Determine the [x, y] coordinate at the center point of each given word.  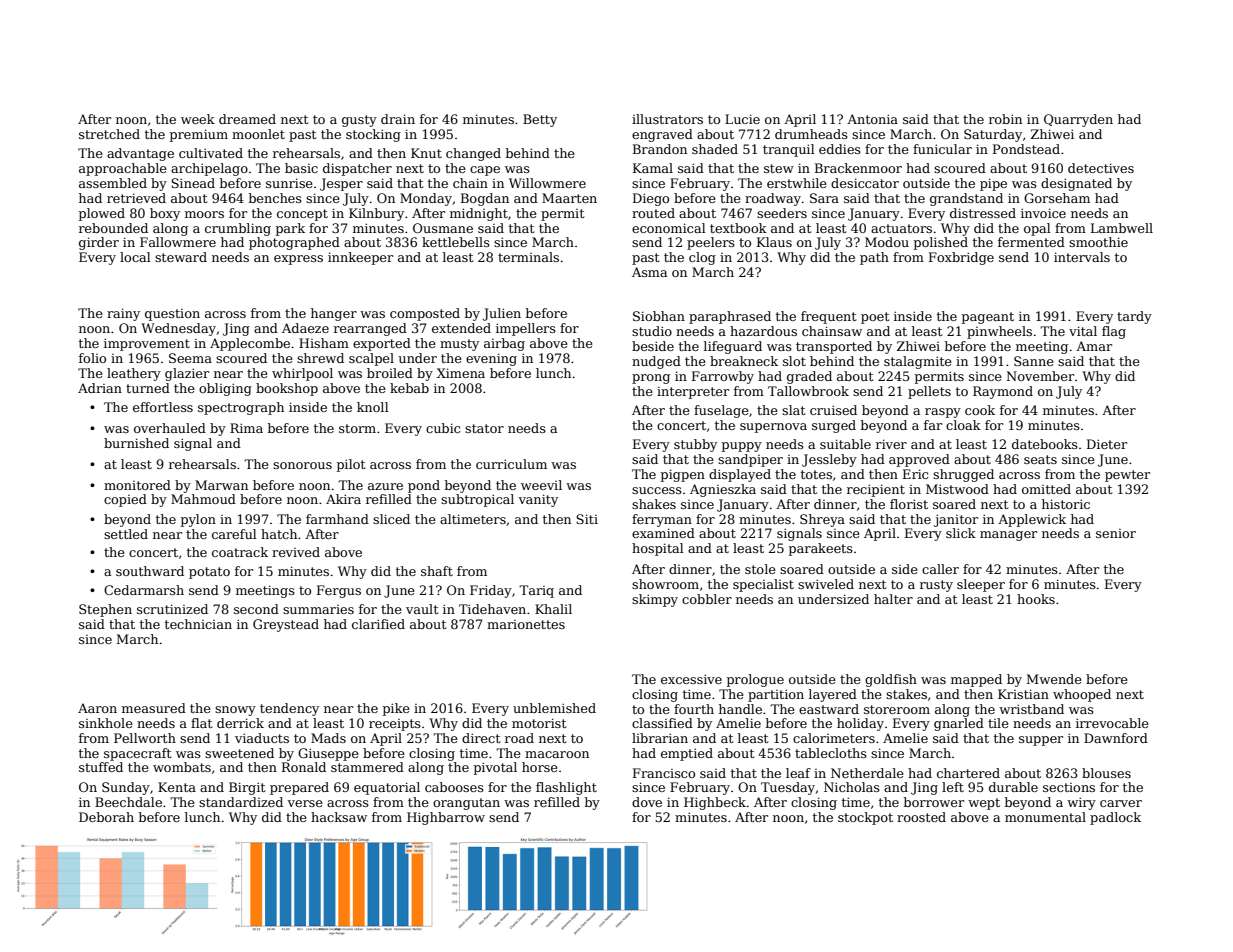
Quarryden [1078, 120]
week [198, 119]
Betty [540, 120]
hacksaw [339, 817]
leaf [798, 773]
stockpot [865, 818]
